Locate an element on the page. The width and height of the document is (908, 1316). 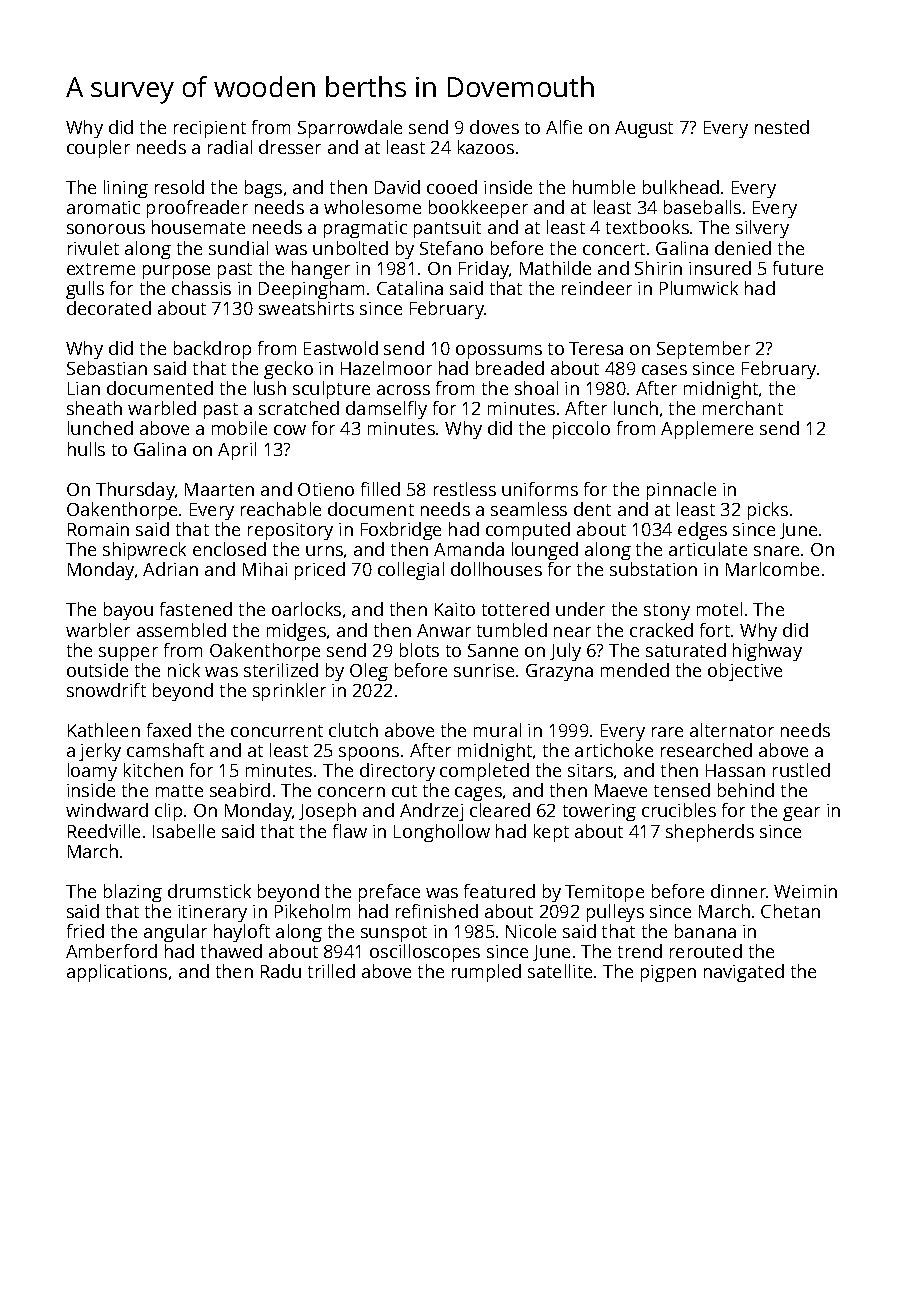
alternator is located at coordinates (732, 730).
